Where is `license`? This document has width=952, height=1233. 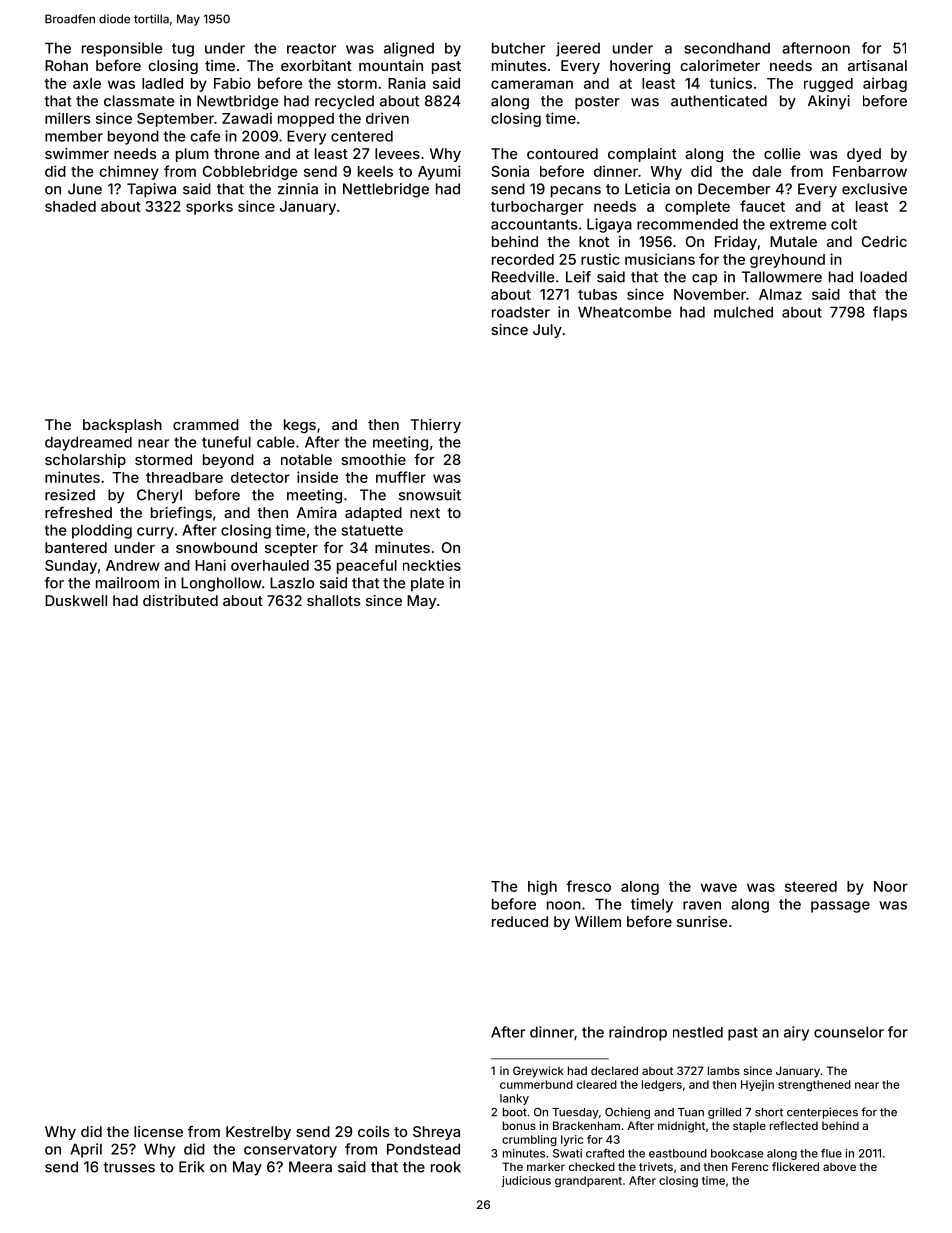
license is located at coordinates (158, 1131).
